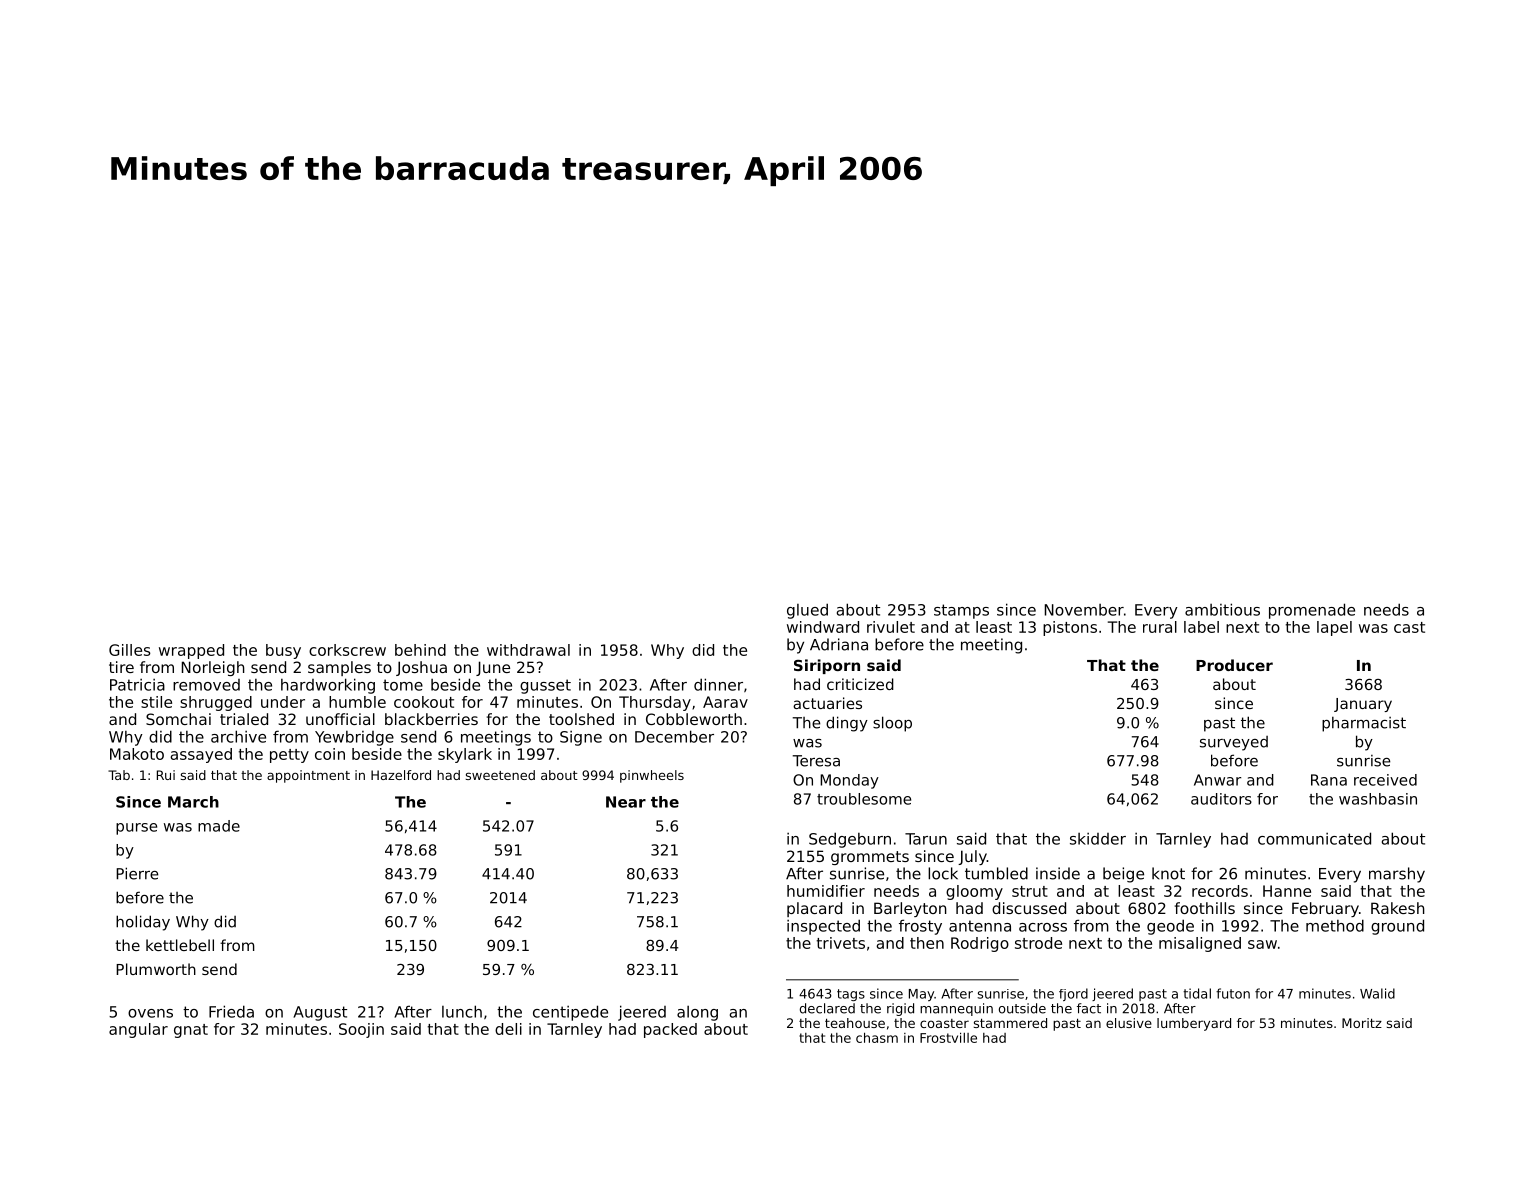  I want to click on rural, so click(1160, 627).
